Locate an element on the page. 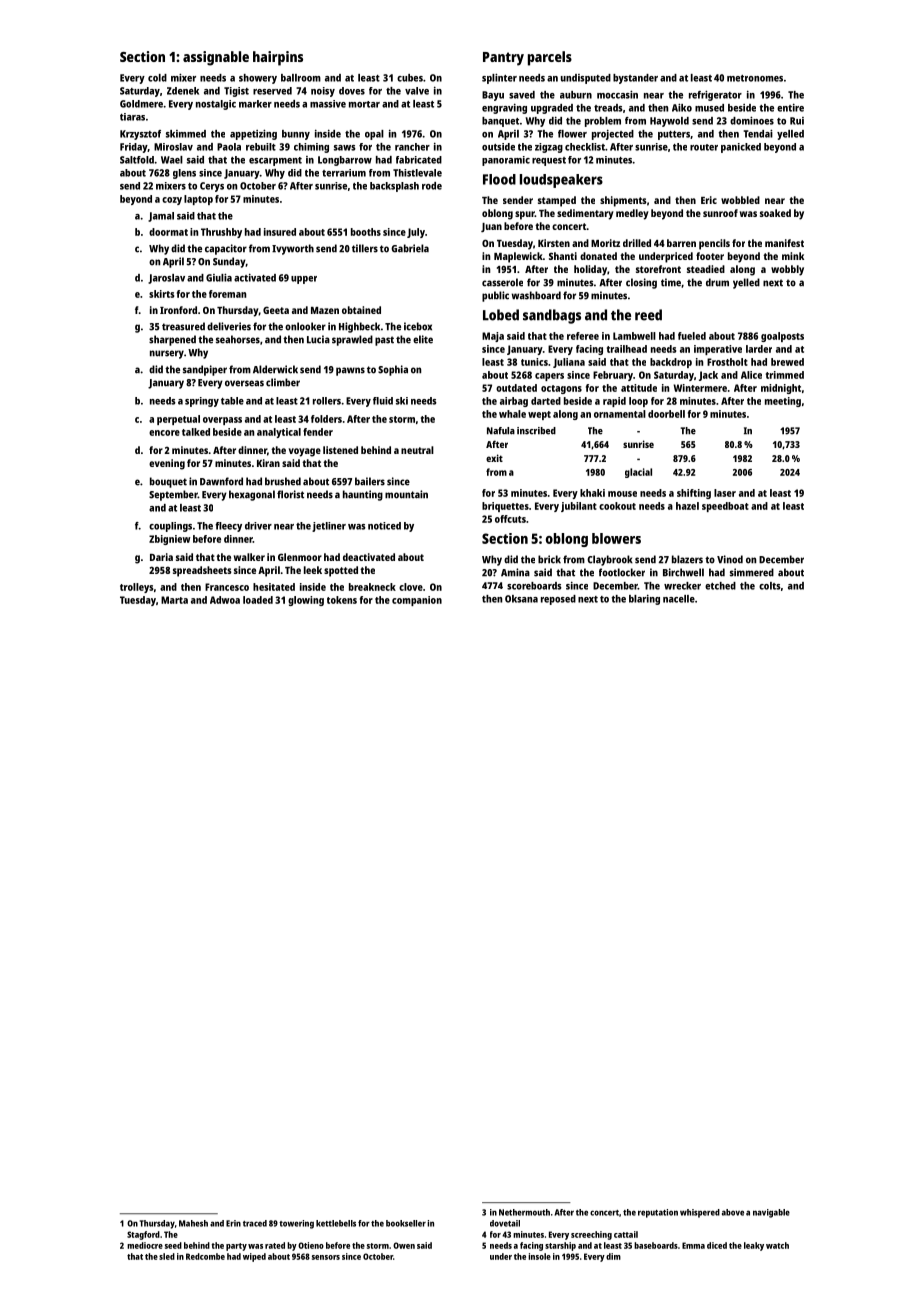 Image resolution: width=924 pixels, height=1308 pixels. tokens is located at coordinates (342, 600).
